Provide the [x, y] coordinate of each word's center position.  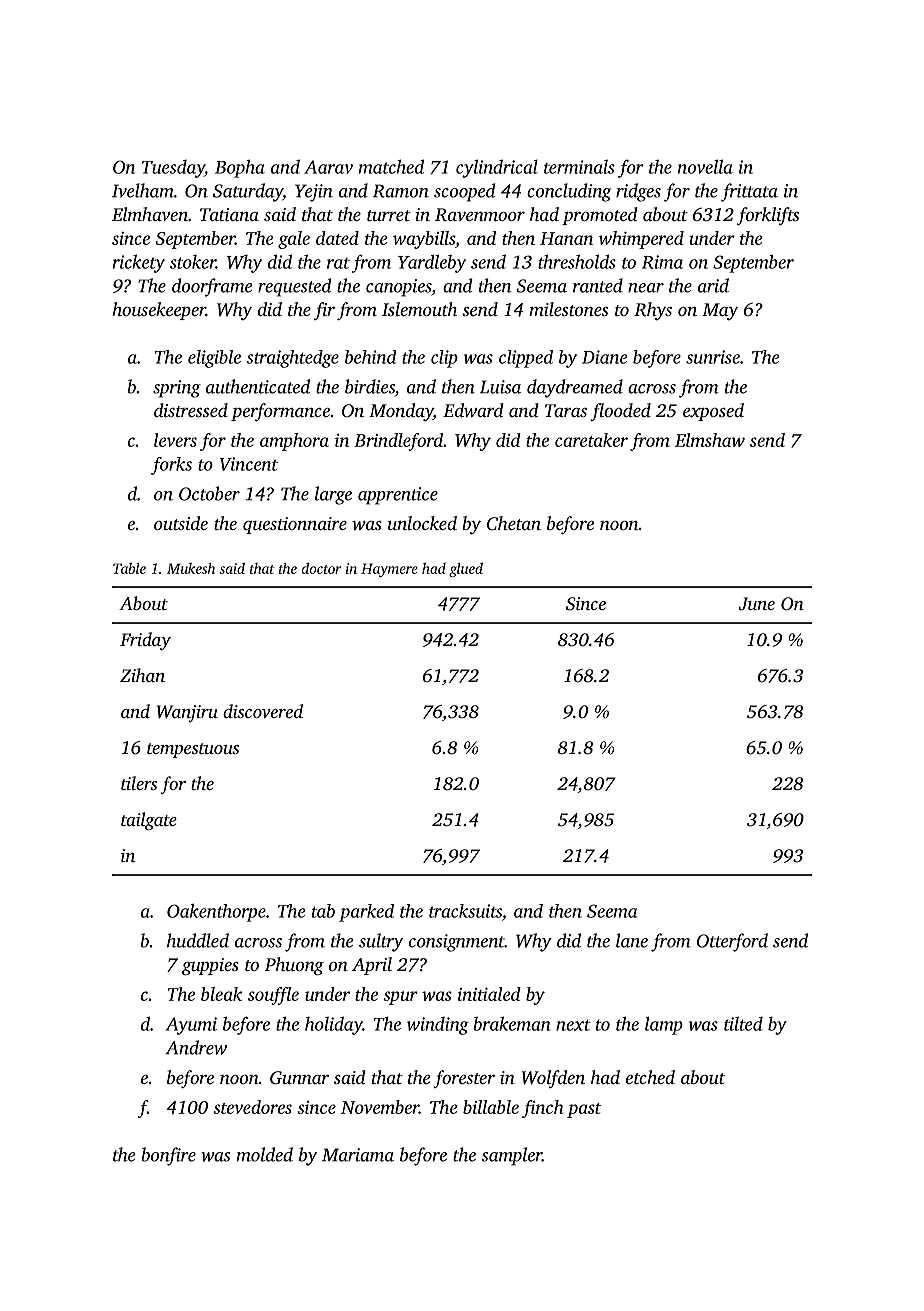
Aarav [328, 167]
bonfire [168, 1156]
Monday [401, 412]
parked [366, 913]
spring [177, 389]
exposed [713, 412]
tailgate [149, 821]
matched [391, 166]
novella [705, 166]
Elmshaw [710, 440]
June [756, 604]
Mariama [358, 1155]
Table [129, 568]
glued [466, 570]
